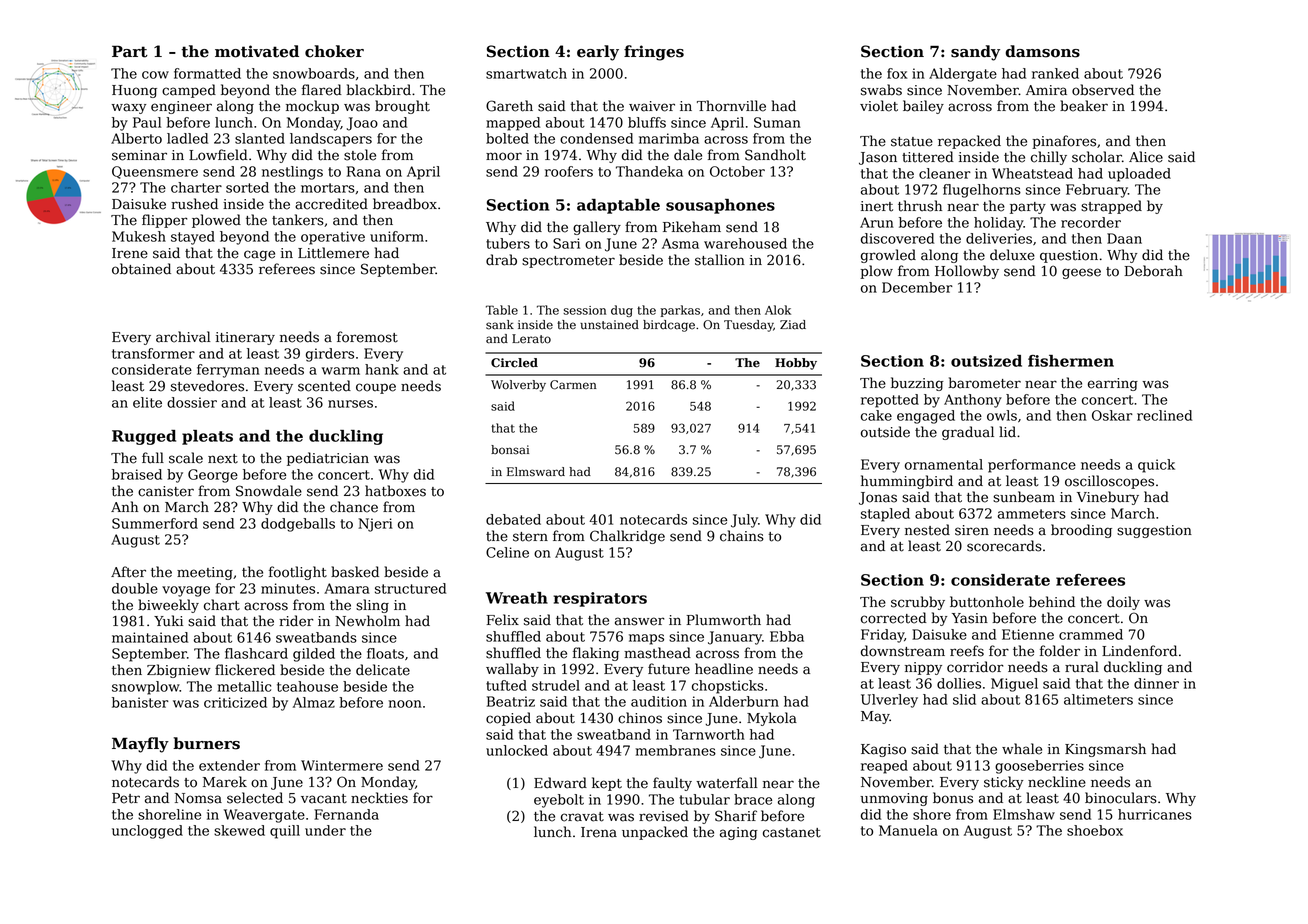  I want to click on bonsai, so click(510, 450).
